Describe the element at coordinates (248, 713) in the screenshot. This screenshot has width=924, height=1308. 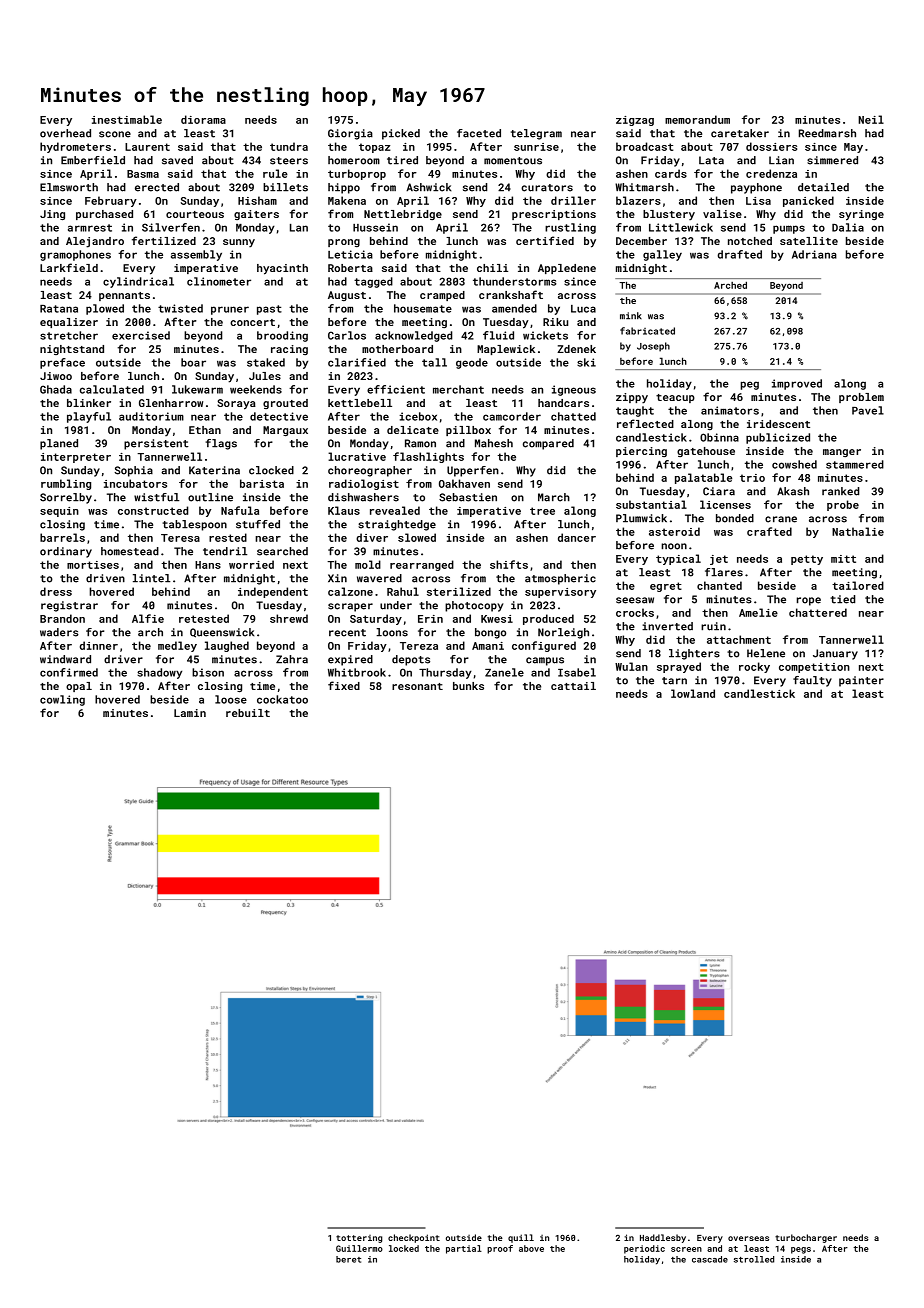
I see `rebuilt` at that location.
